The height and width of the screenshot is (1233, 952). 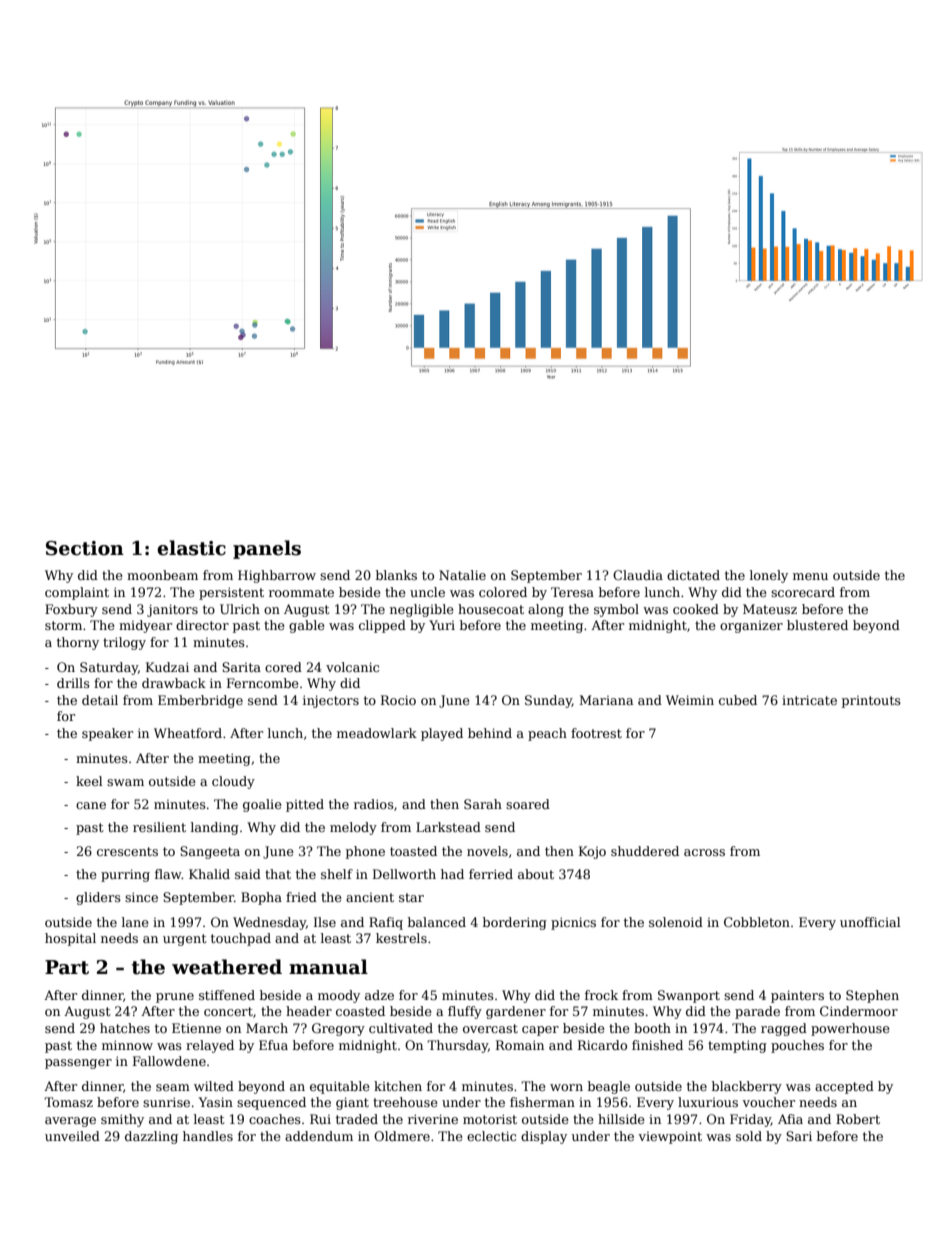 I want to click on behind, so click(x=490, y=733).
